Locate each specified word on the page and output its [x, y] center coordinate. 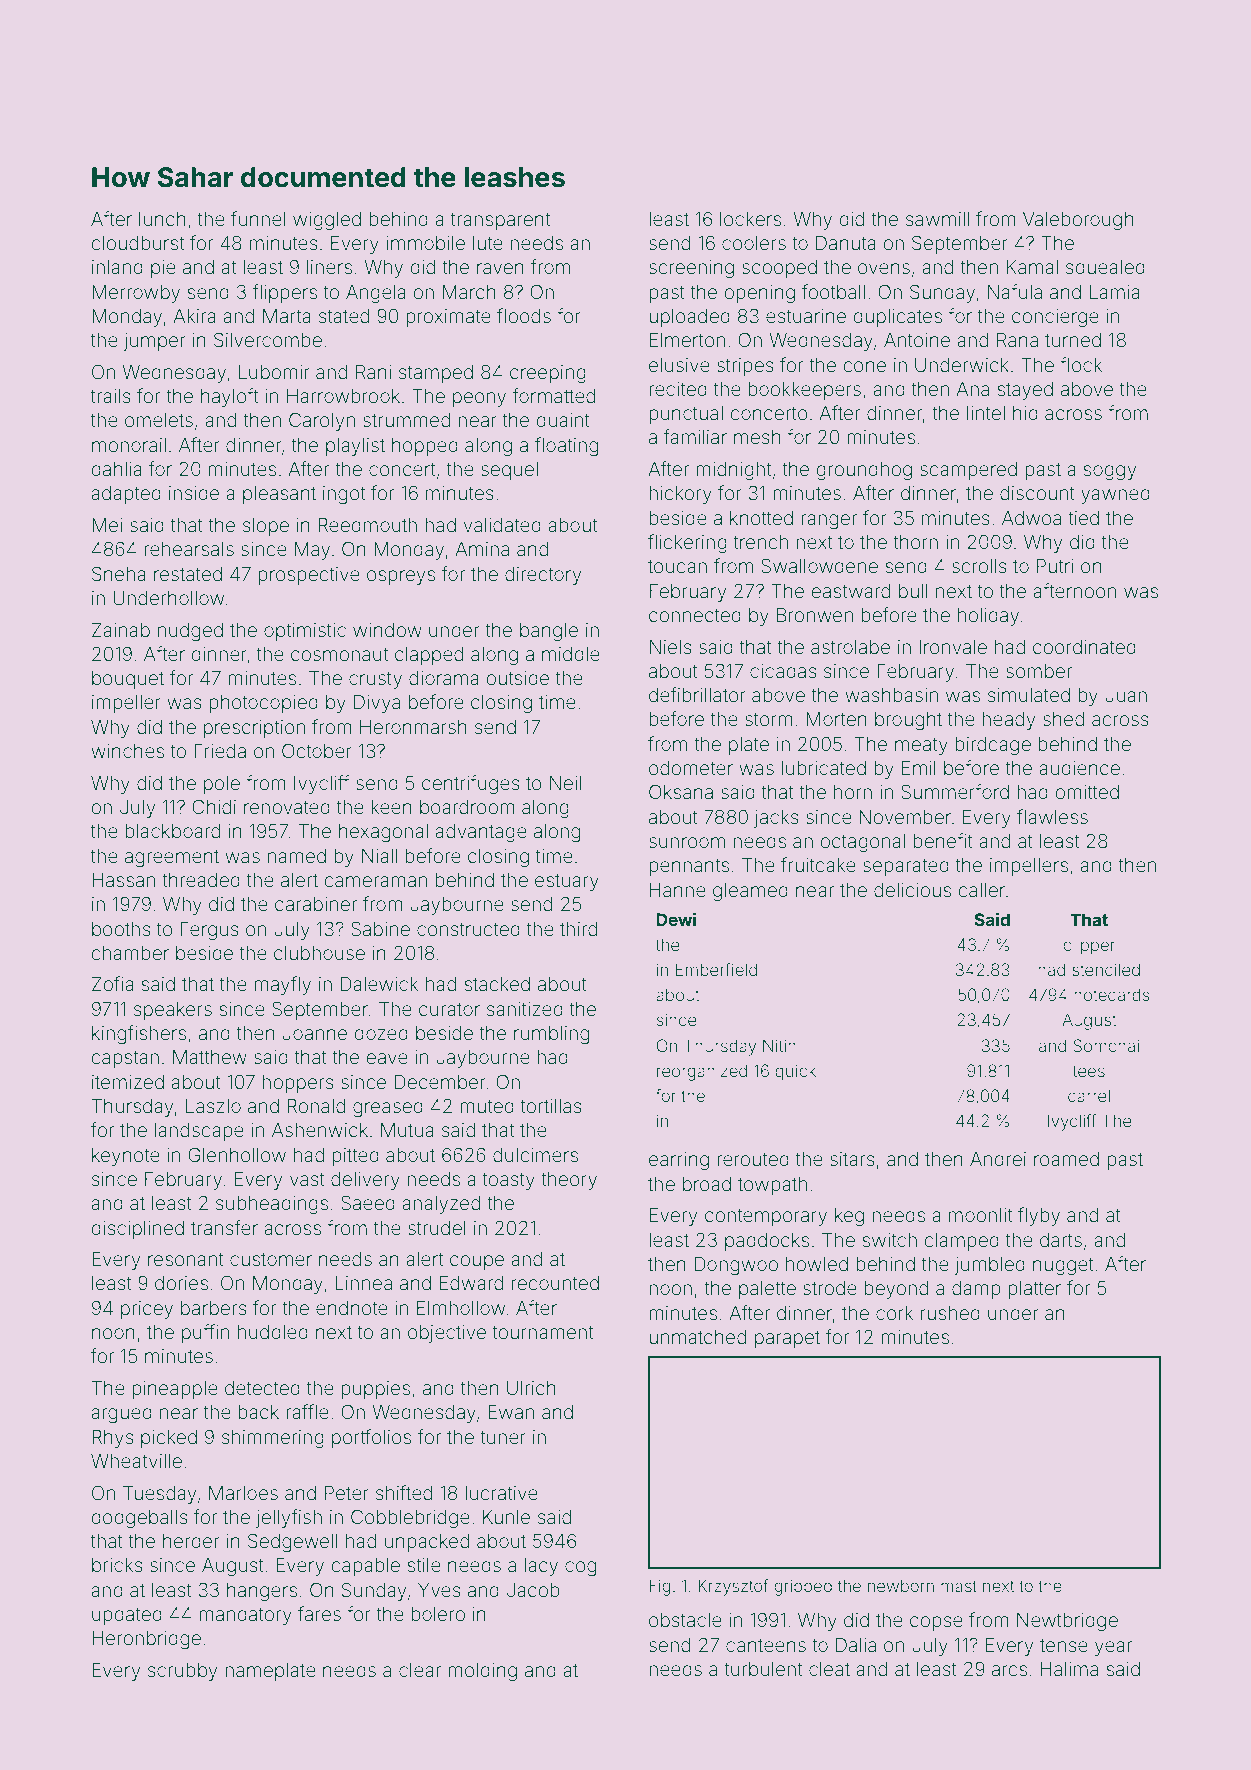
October [317, 750]
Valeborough [1078, 221]
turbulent [763, 1669]
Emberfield [716, 969]
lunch [162, 219]
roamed [1066, 1159]
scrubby [183, 1672]
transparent [500, 221]
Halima [1069, 1669]
